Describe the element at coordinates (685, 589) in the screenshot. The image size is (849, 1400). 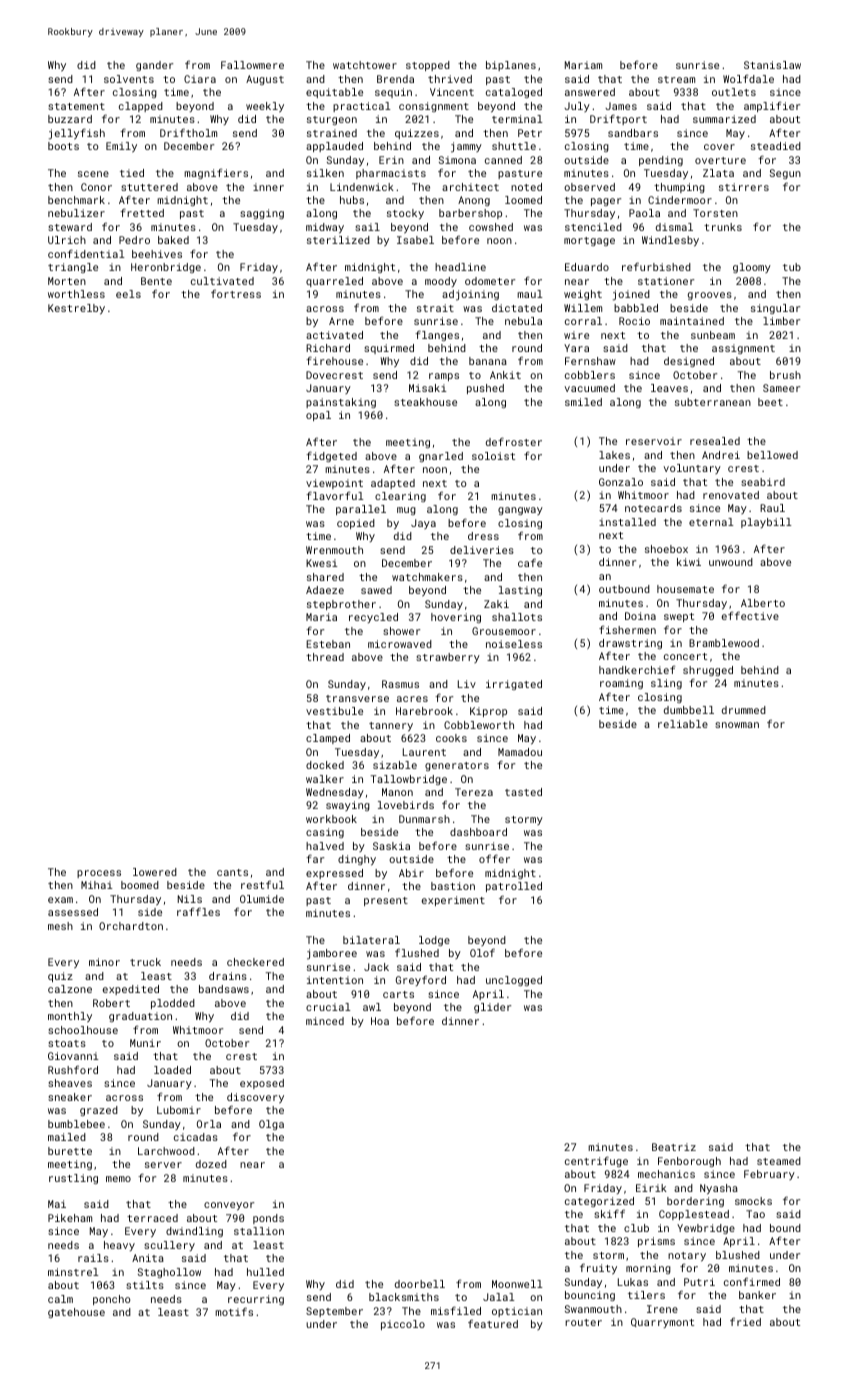
I see `housemate` at that location.
